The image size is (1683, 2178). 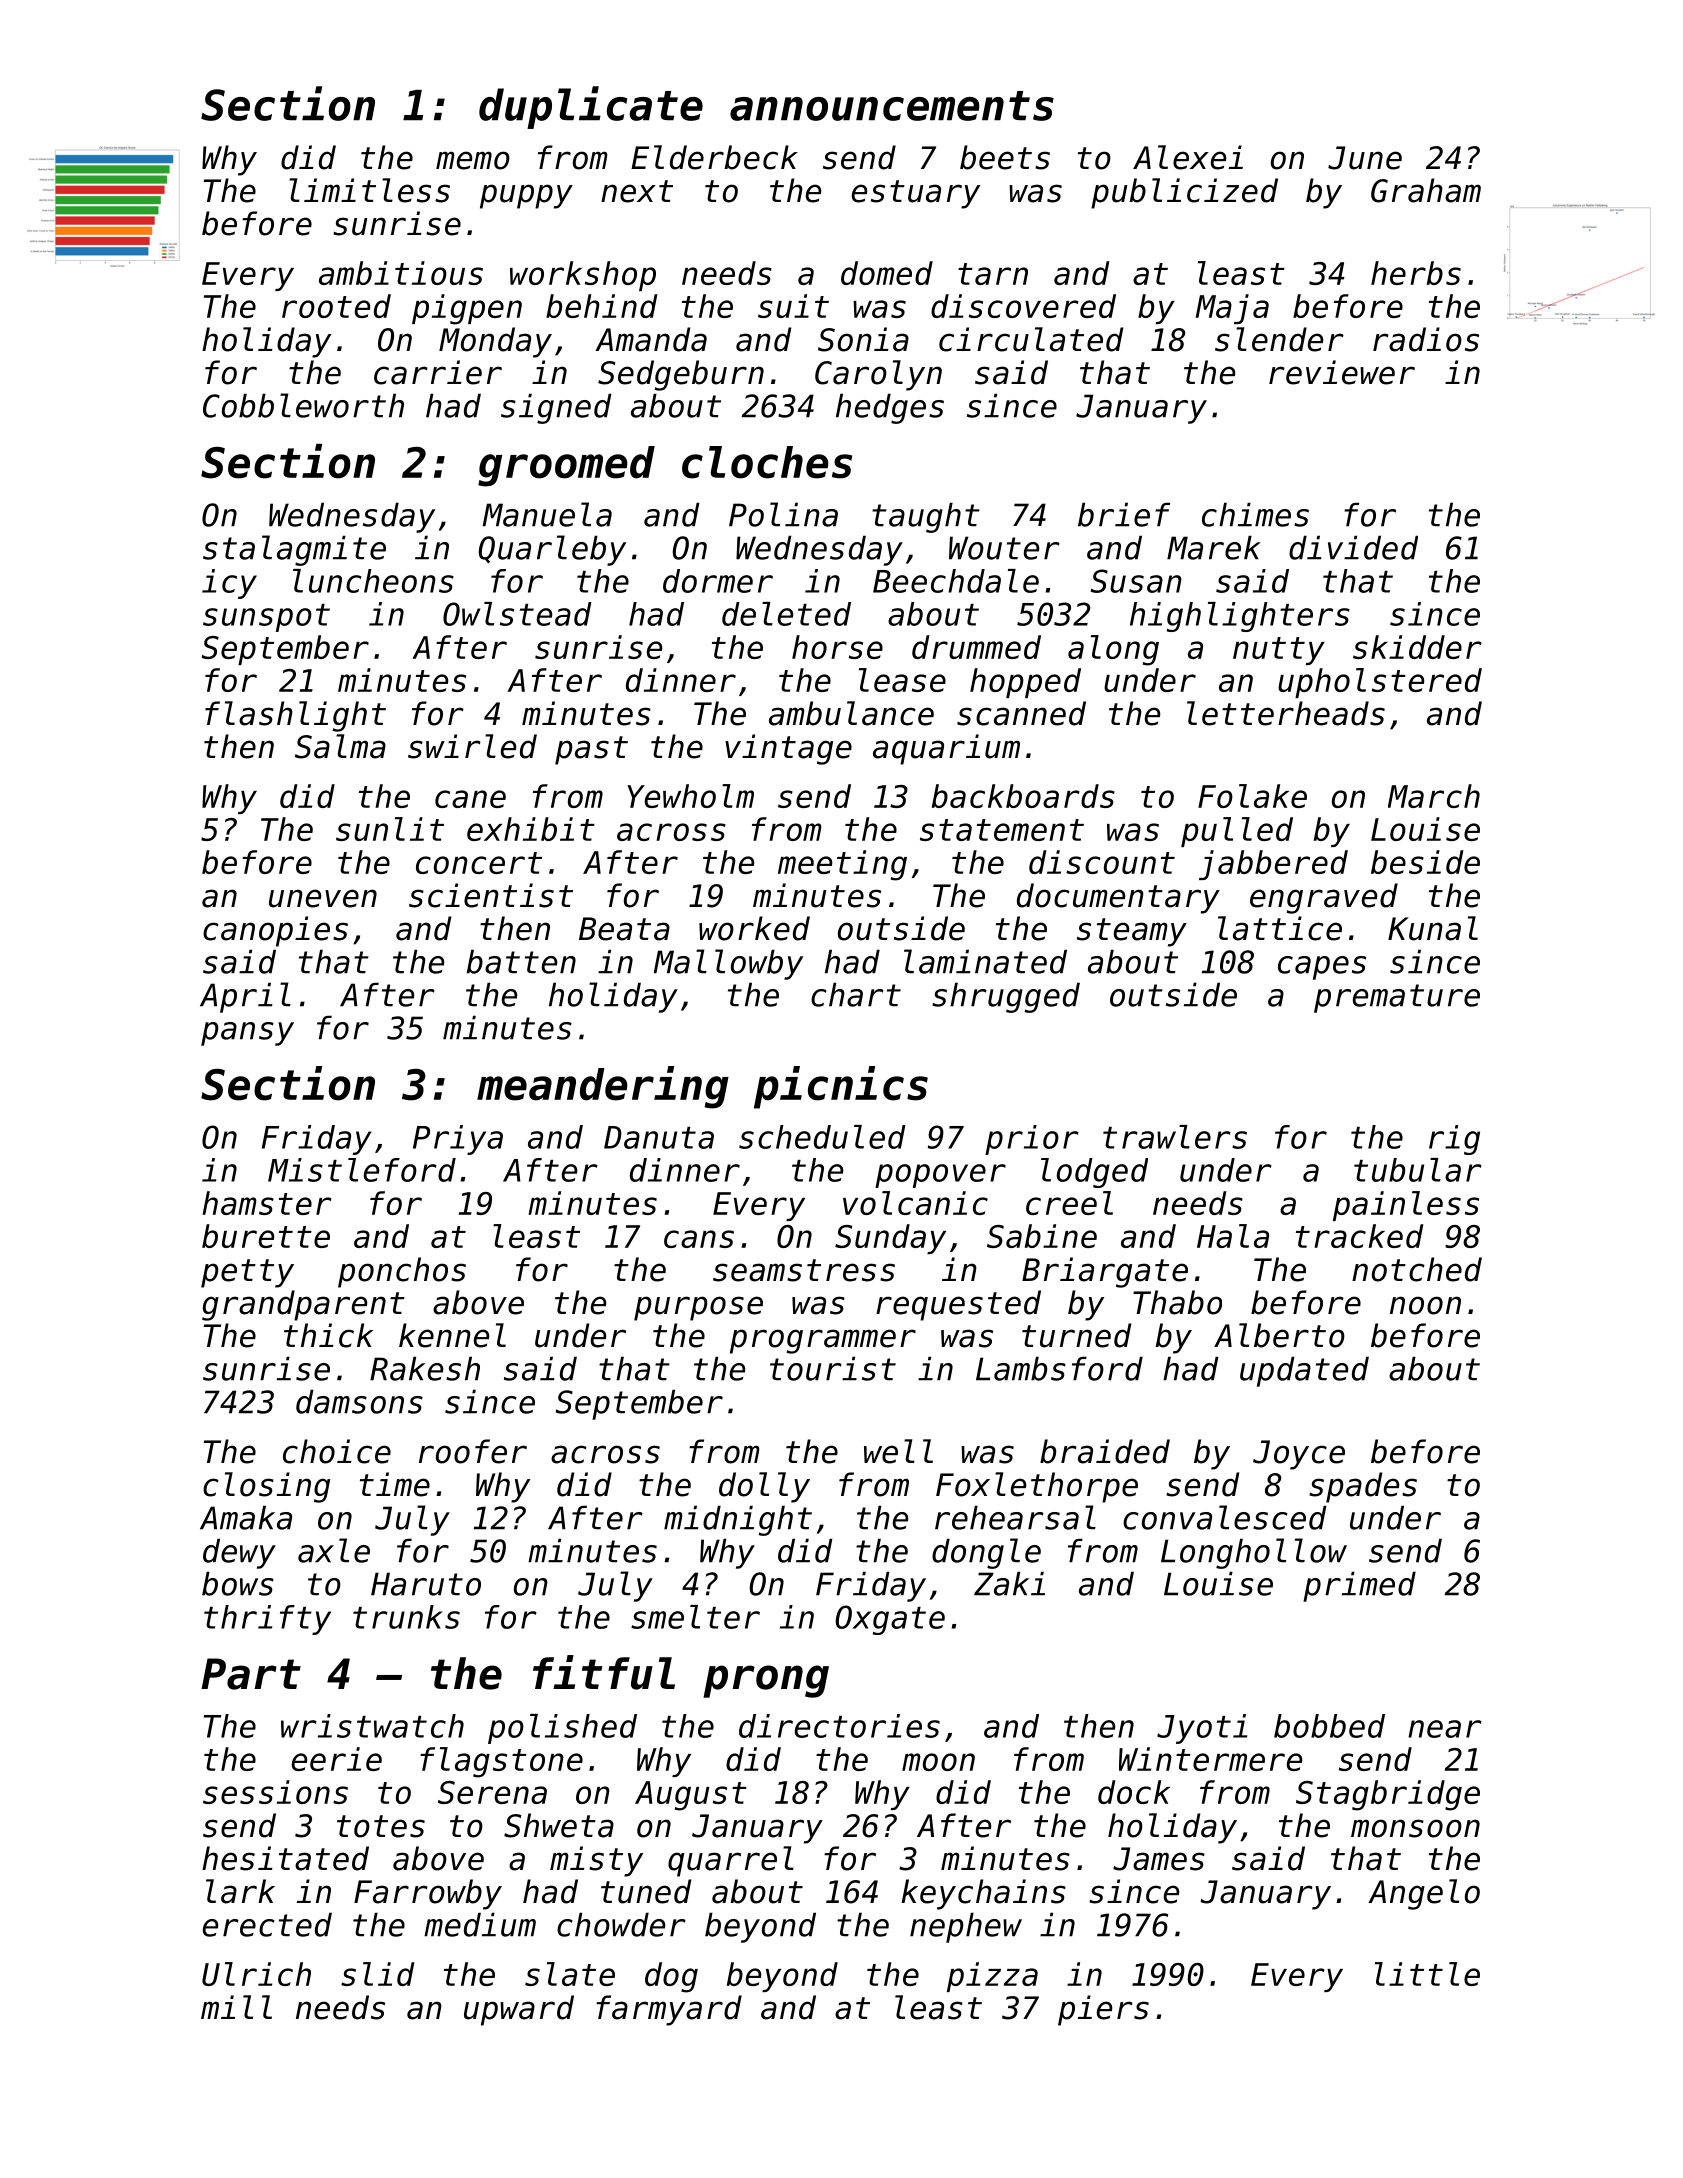 I want to click on luncheons, so click(x=373, y=581).
